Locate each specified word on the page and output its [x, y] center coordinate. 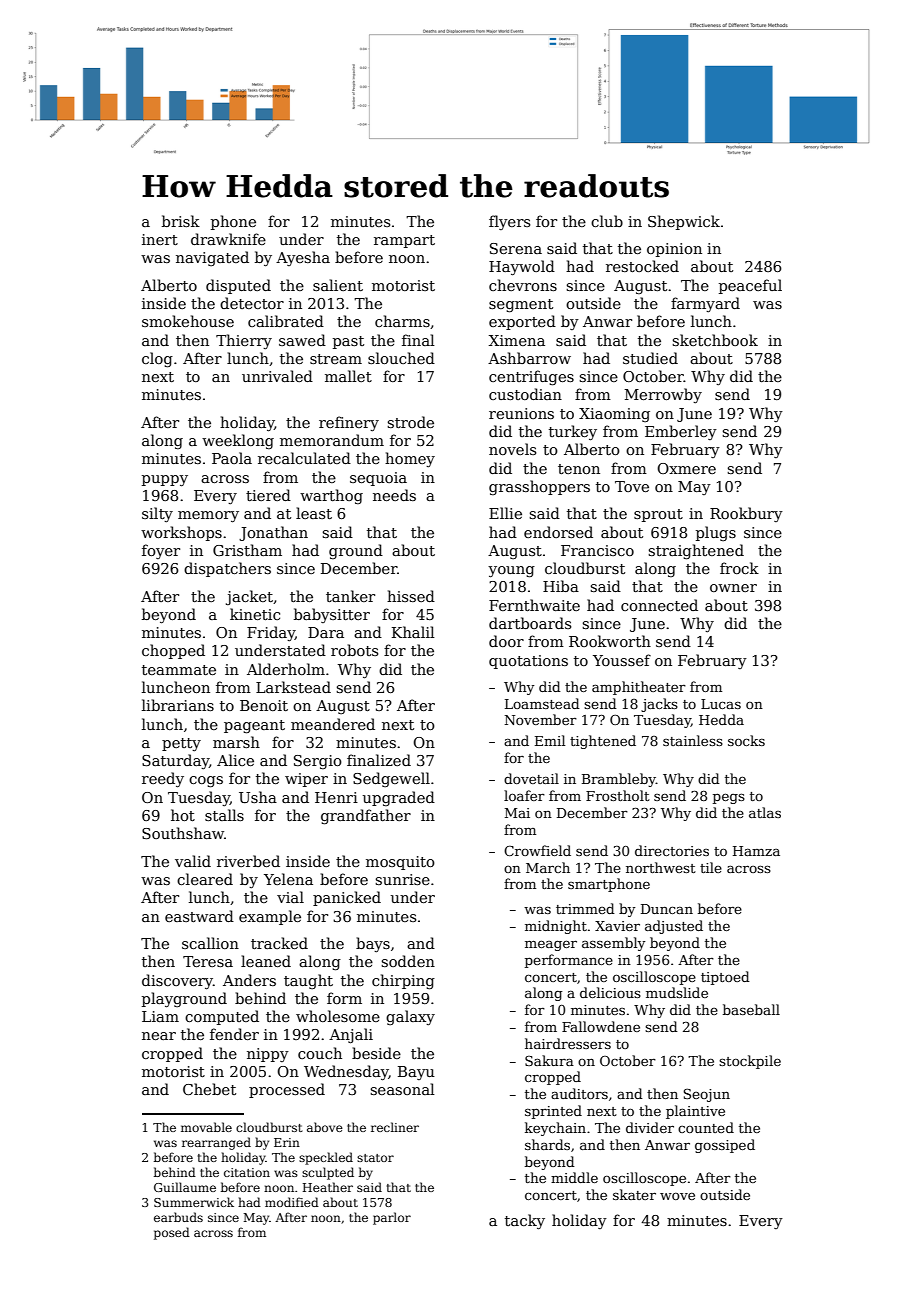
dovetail [531, 778]
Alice [235, 760]
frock [739, 568]
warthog [331, 496]
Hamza [756, 851]
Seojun [706, 1095]
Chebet [209, 1089]
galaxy [410, 1018]
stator [375, 1158]
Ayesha [303, 258]
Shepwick [684, 222]
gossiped [725, 1146]
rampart [404, 241]
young [511, 572]
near [159, 1036]
